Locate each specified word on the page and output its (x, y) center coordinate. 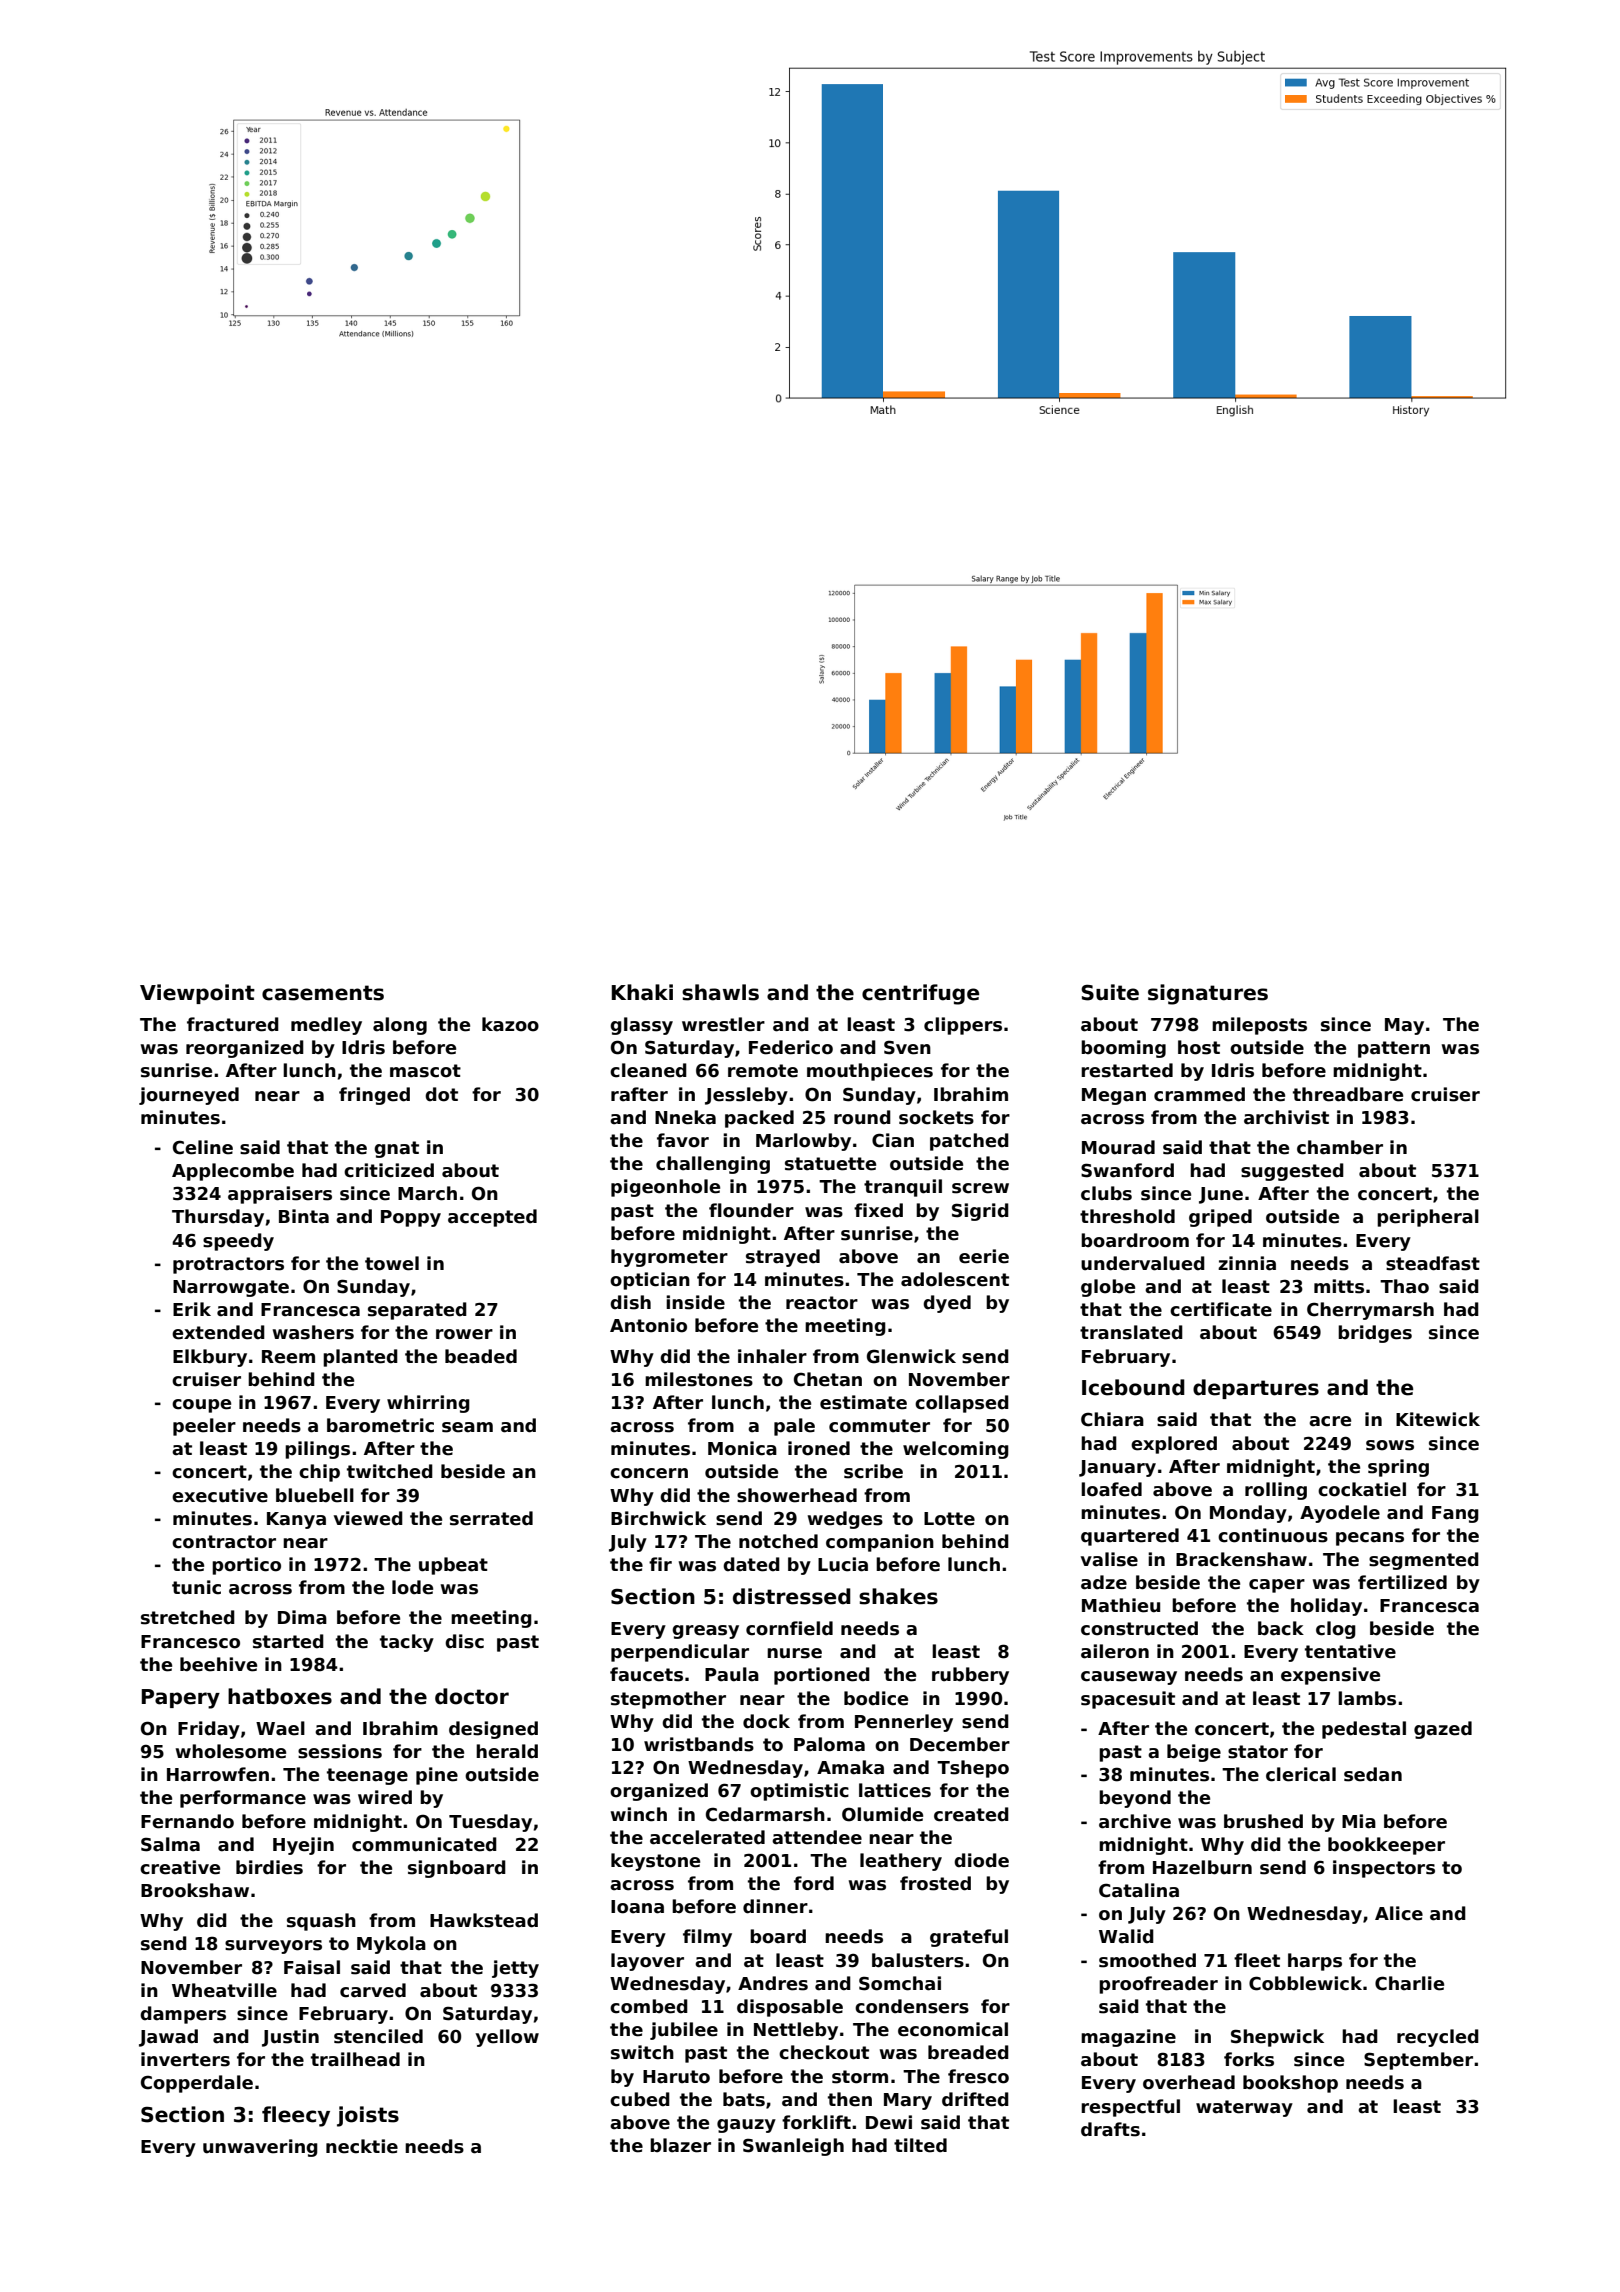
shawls (720, 992)
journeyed (189, 1096)
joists (368, 2116)
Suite (1110, 992)
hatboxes (280, 1696)
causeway (1129, 1678)
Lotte (949, 1519)
